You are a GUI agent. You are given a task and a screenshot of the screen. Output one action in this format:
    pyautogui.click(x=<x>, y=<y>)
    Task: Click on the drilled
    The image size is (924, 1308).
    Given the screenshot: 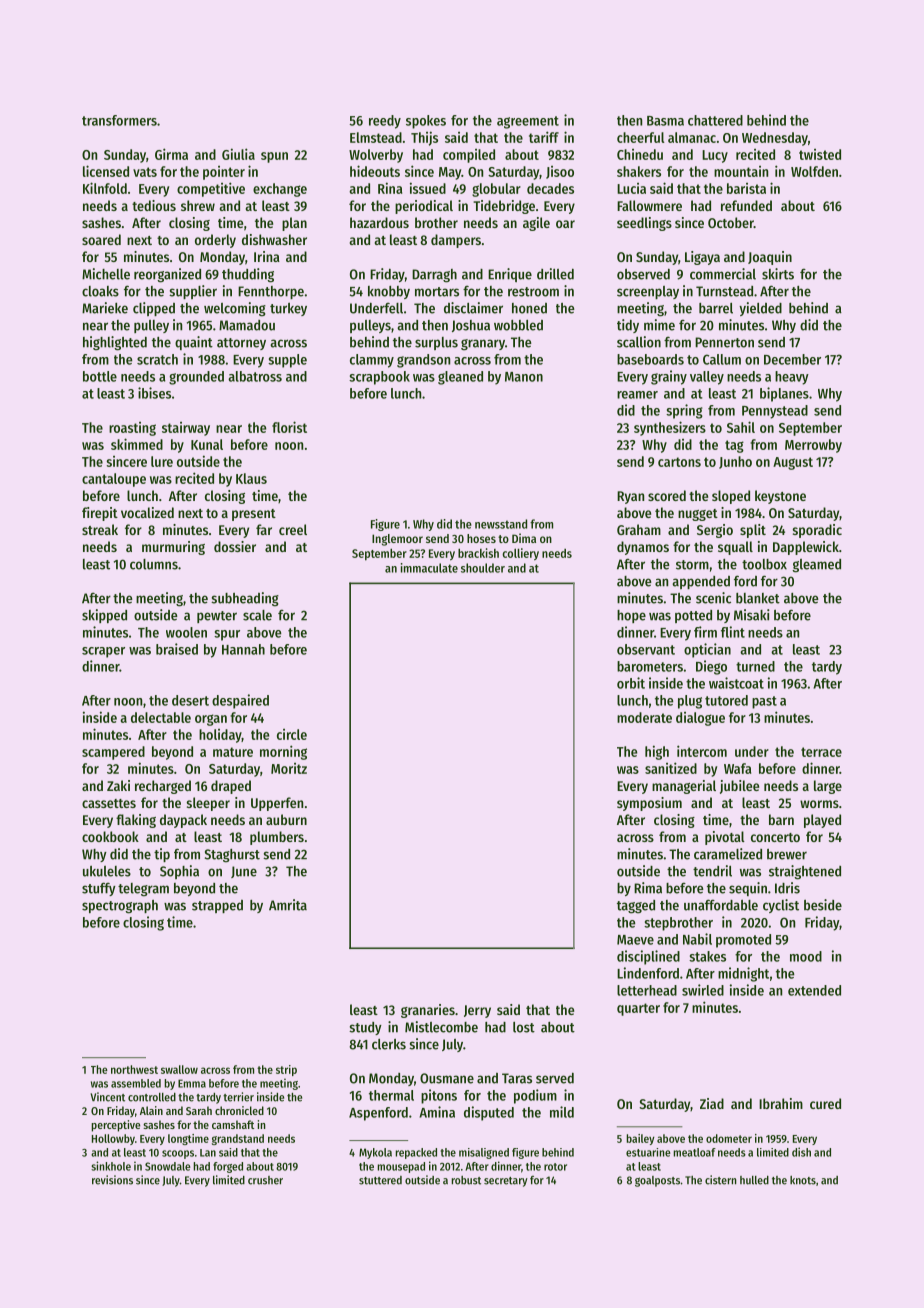 What is the action you would take?
    pyautogui.click(x=555, y=274)
